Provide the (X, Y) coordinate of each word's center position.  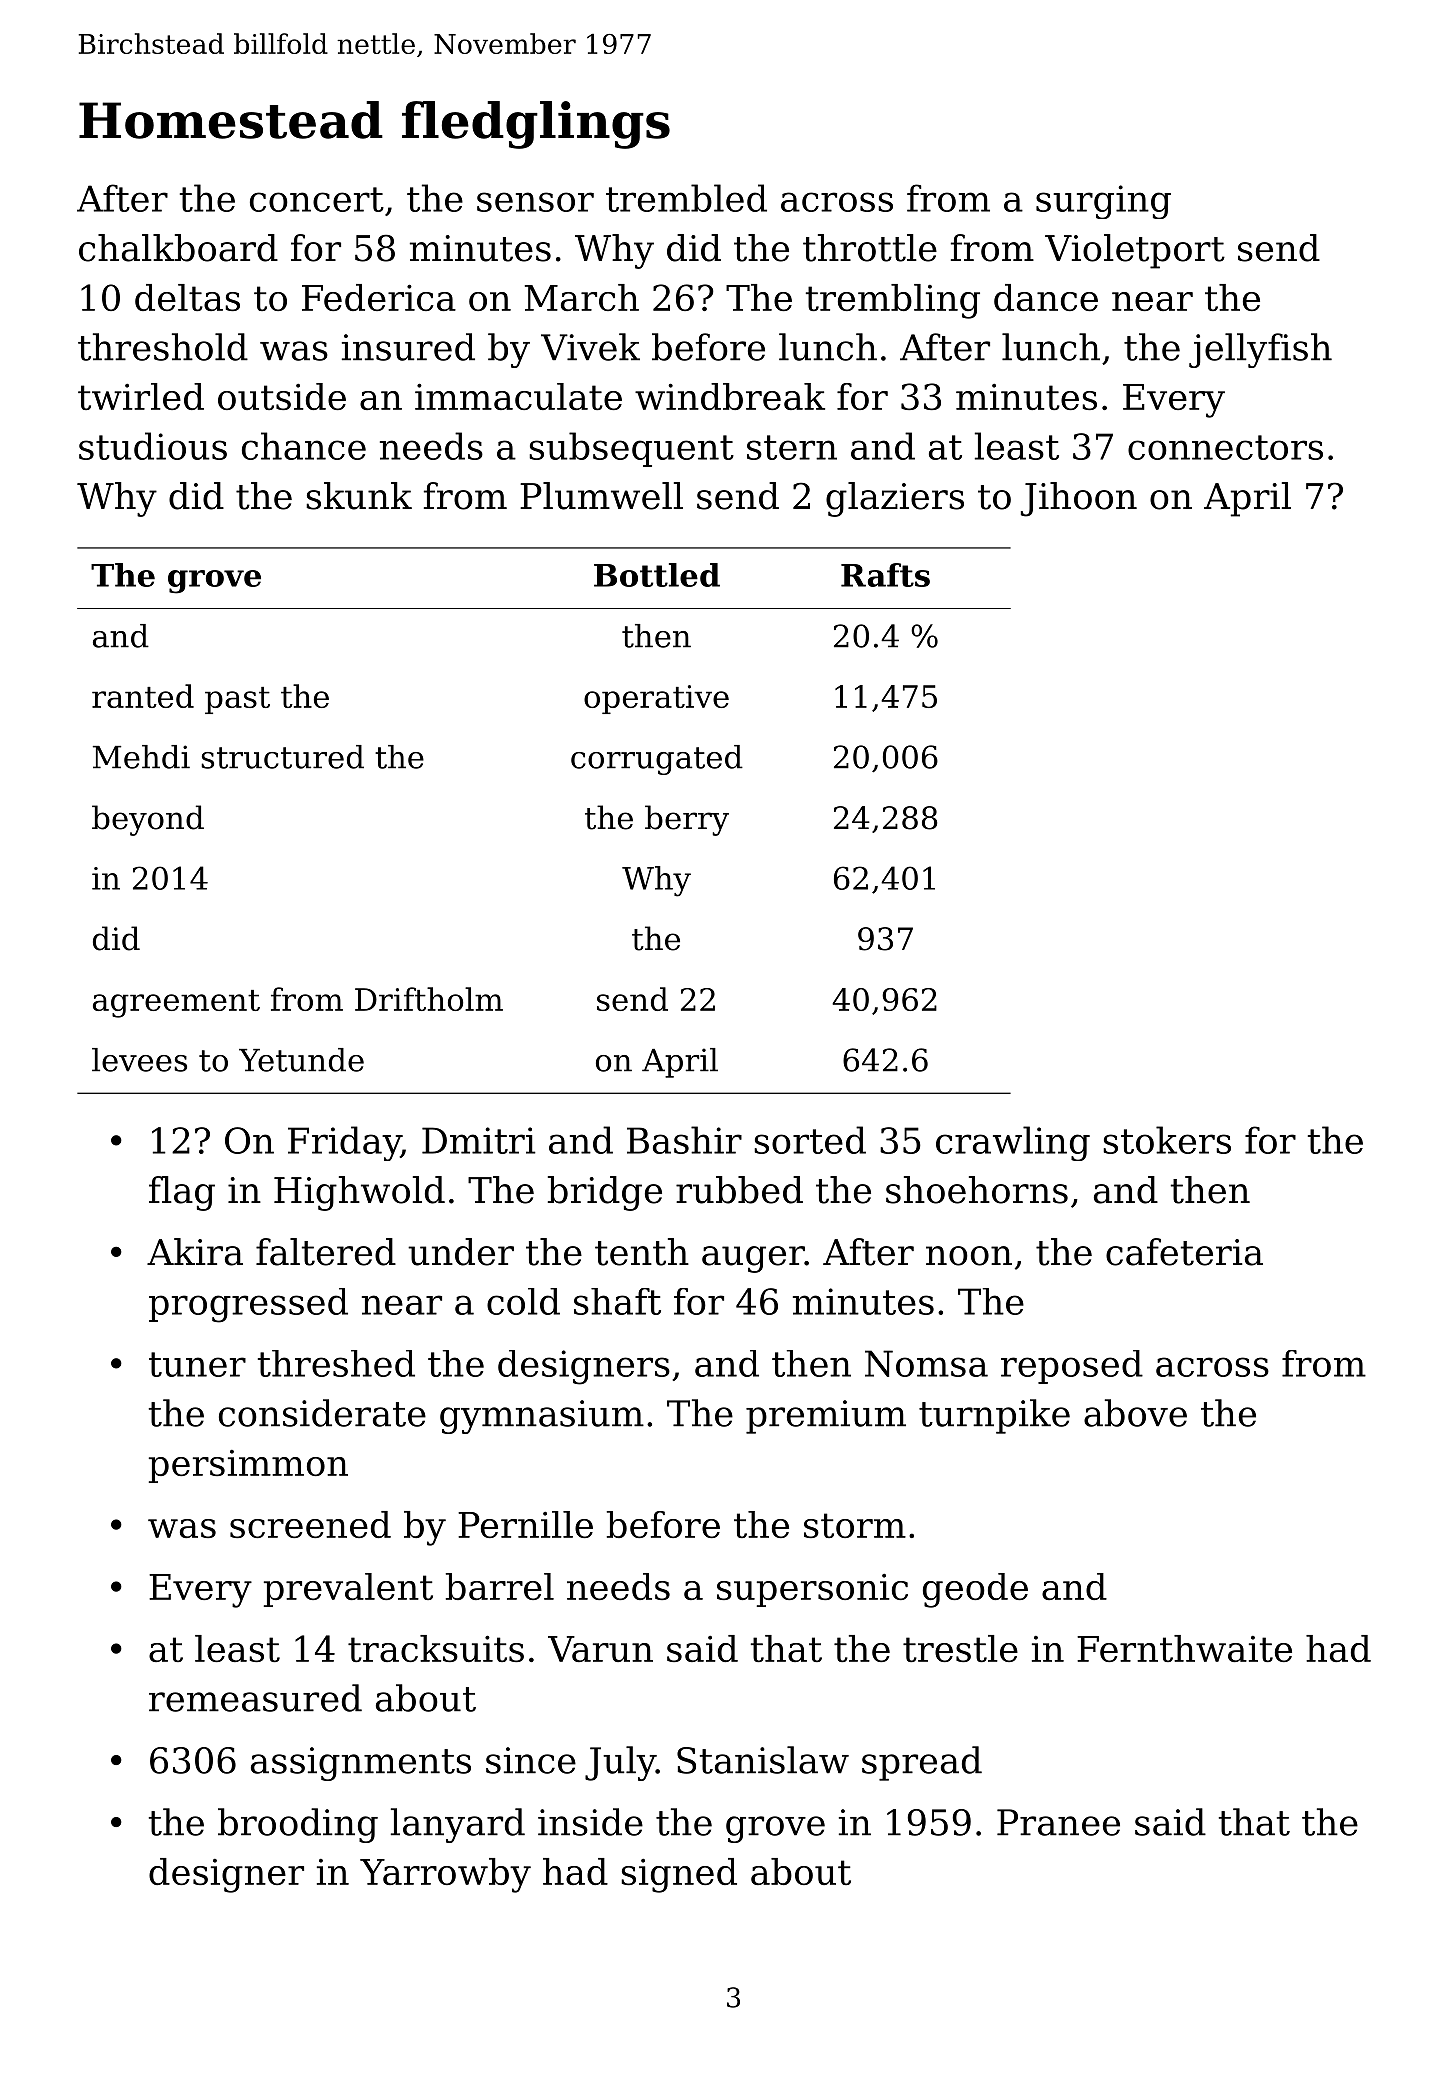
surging (1103, 202)
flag (182, 1193)
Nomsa (926, 1363)
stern (792, 447)
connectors (1225, 447)
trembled (686, 198)
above (1135, 1413)
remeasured (255, 1698)
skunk (359, 496)
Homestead (231, 120)
